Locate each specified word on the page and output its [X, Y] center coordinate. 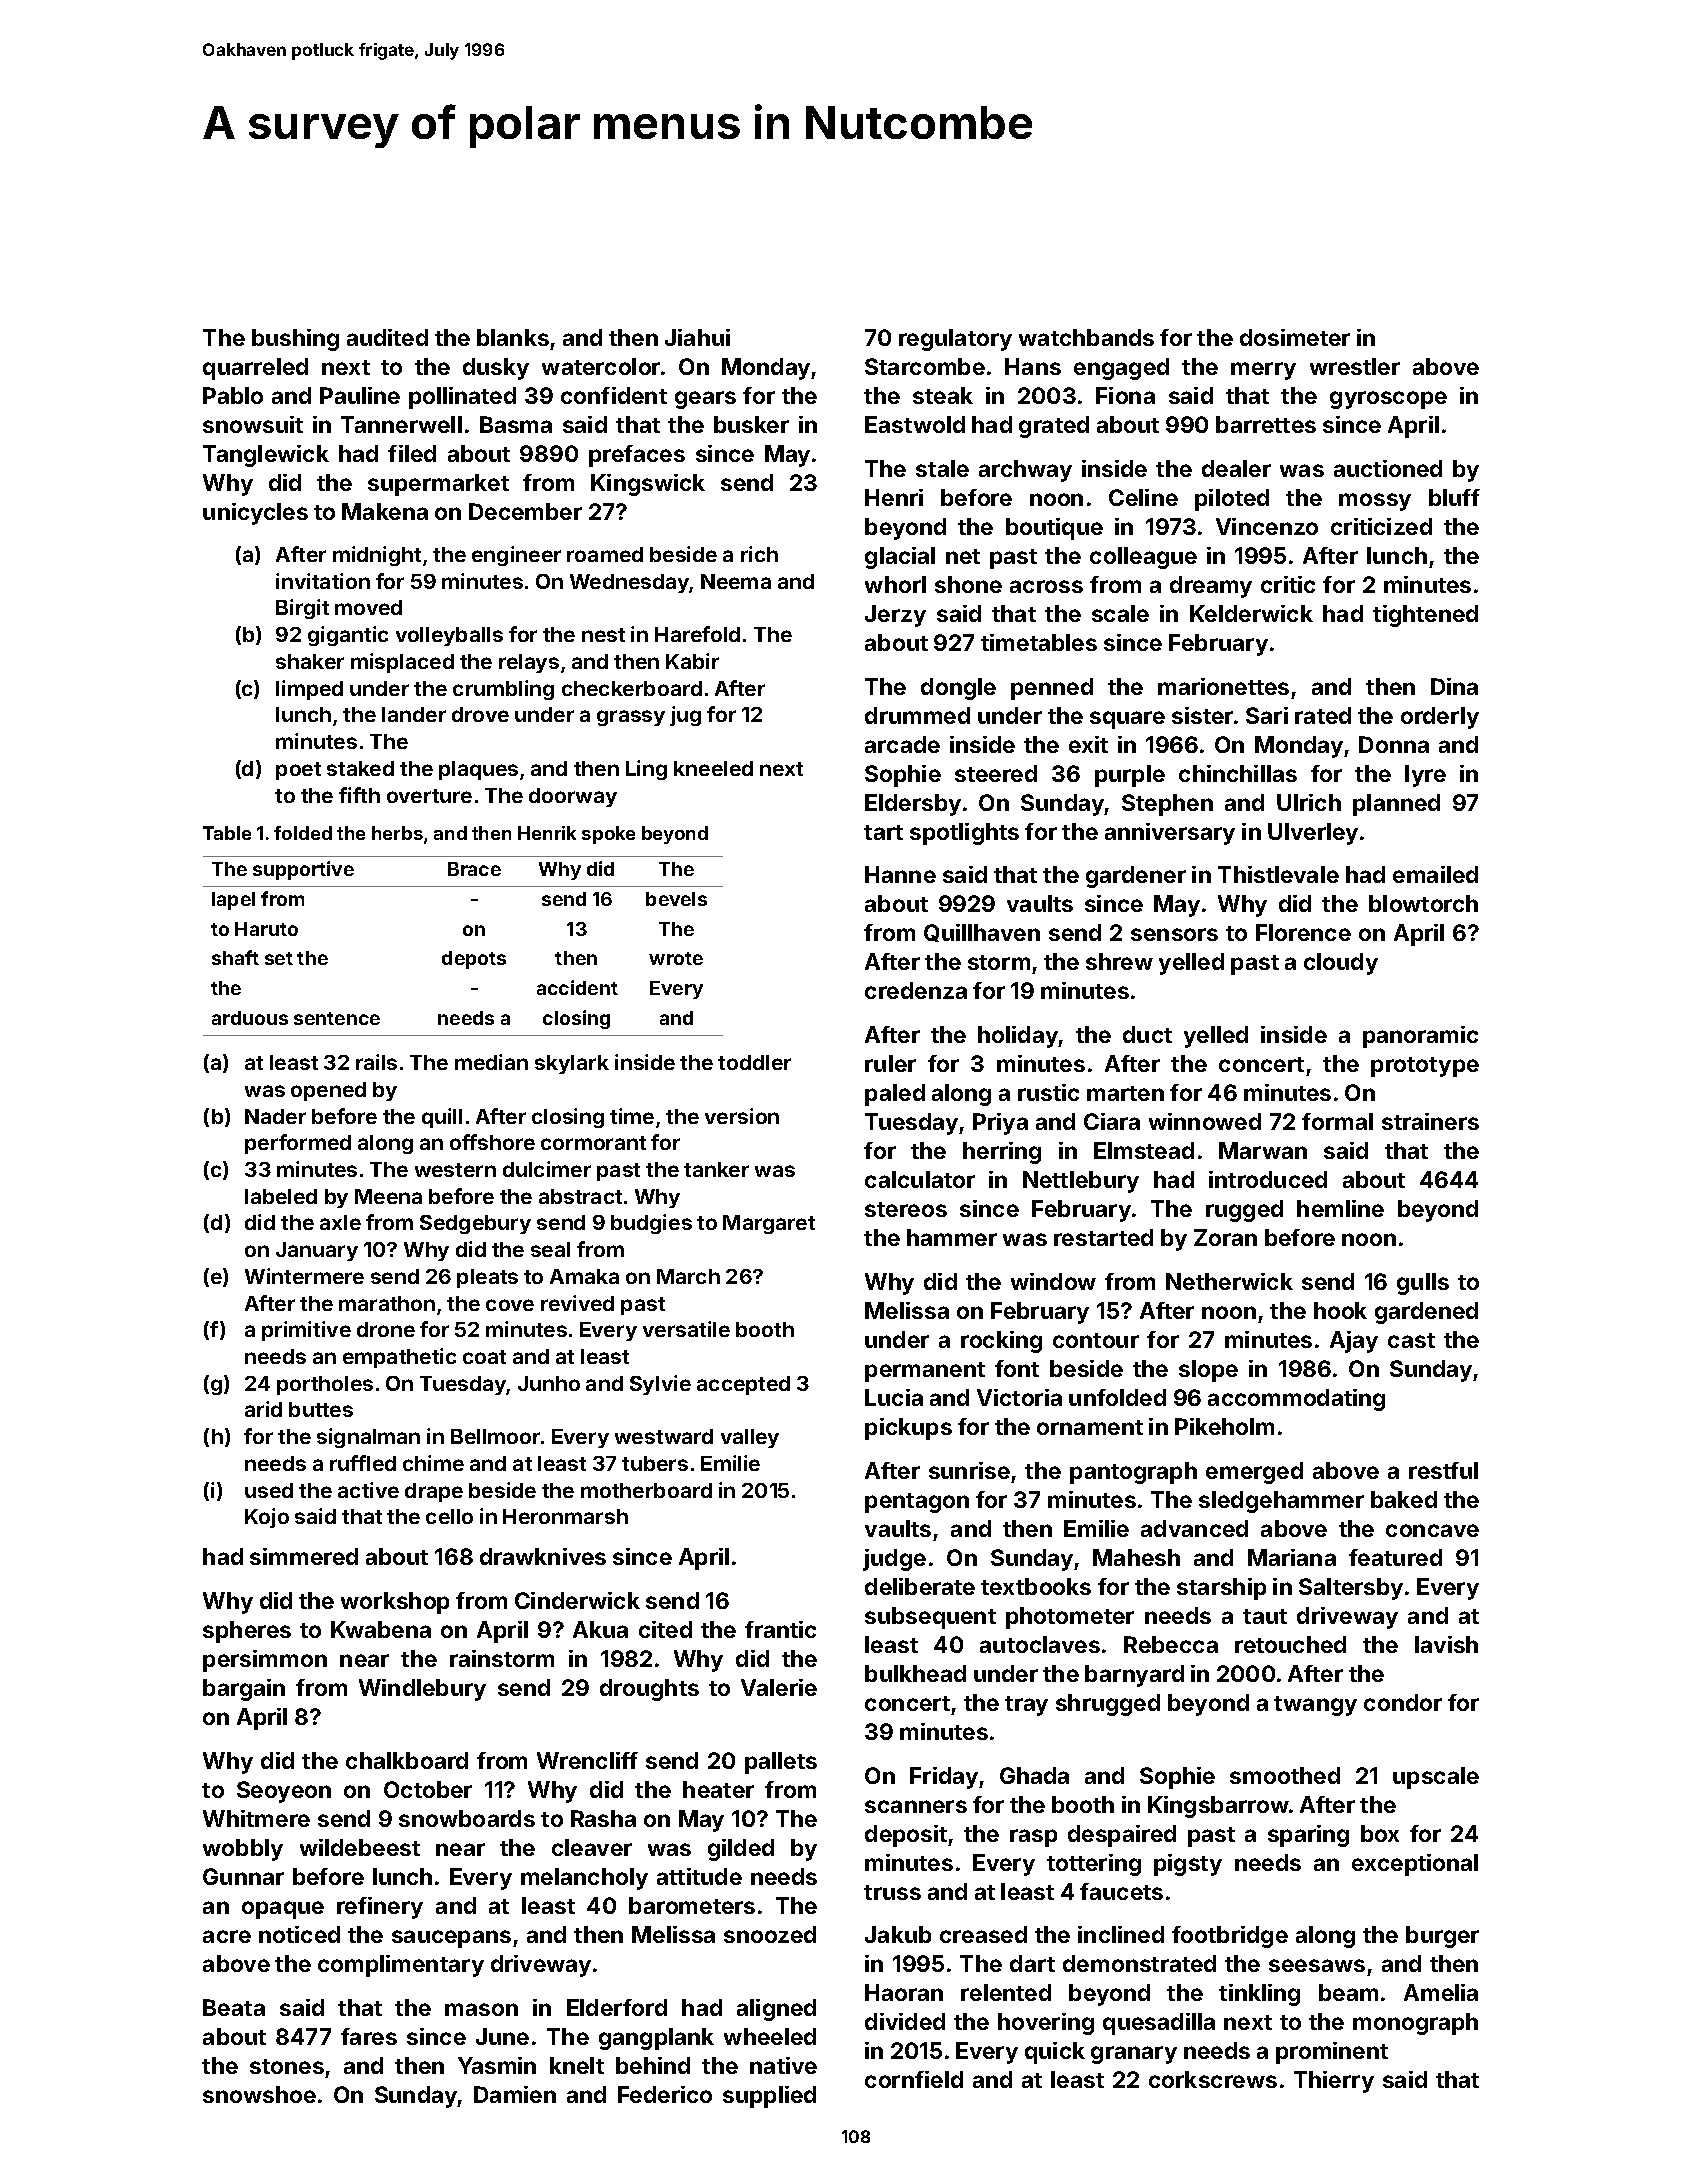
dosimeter [1295, 337]
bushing [295, 340]
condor [1403, 1702]
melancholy [584, 1879]
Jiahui [697, 337]
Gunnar [243, 1876]
